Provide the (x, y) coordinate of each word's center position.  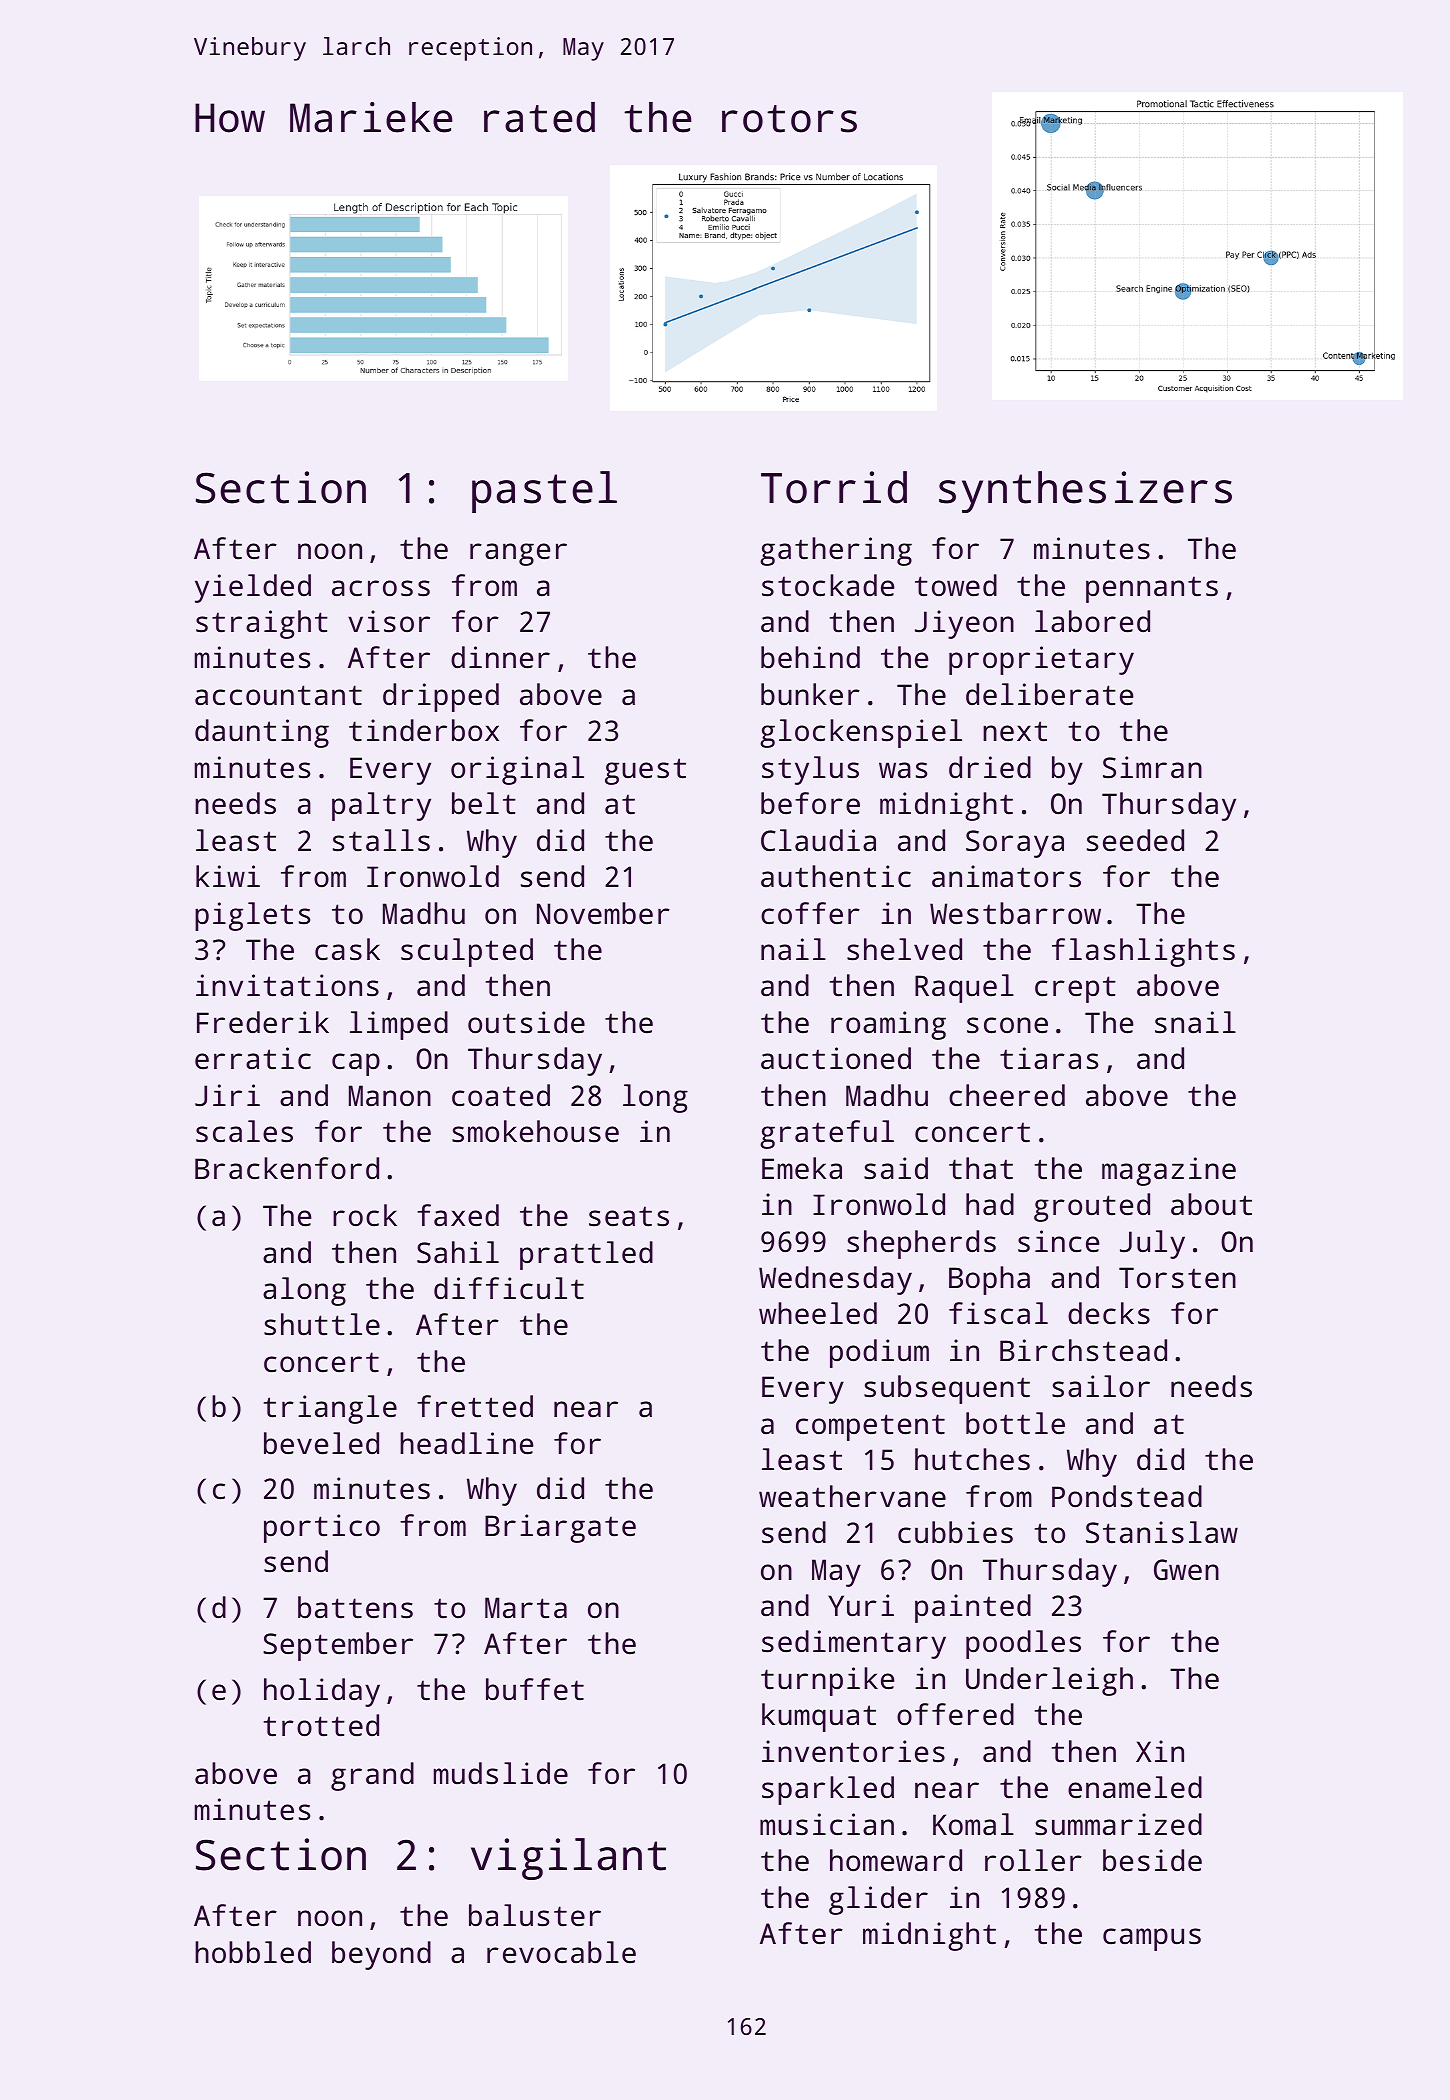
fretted (475, 1406)
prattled (586, 1255)
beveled (321, 1443)
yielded (253, 588)
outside (526, 1022)
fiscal (998, 1313)
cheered (1007, 1095)
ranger (518, 554)
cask (347, 949)
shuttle (322, 1324)
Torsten (1177, 1278)
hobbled (253, 1952)
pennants (1152, 589)
